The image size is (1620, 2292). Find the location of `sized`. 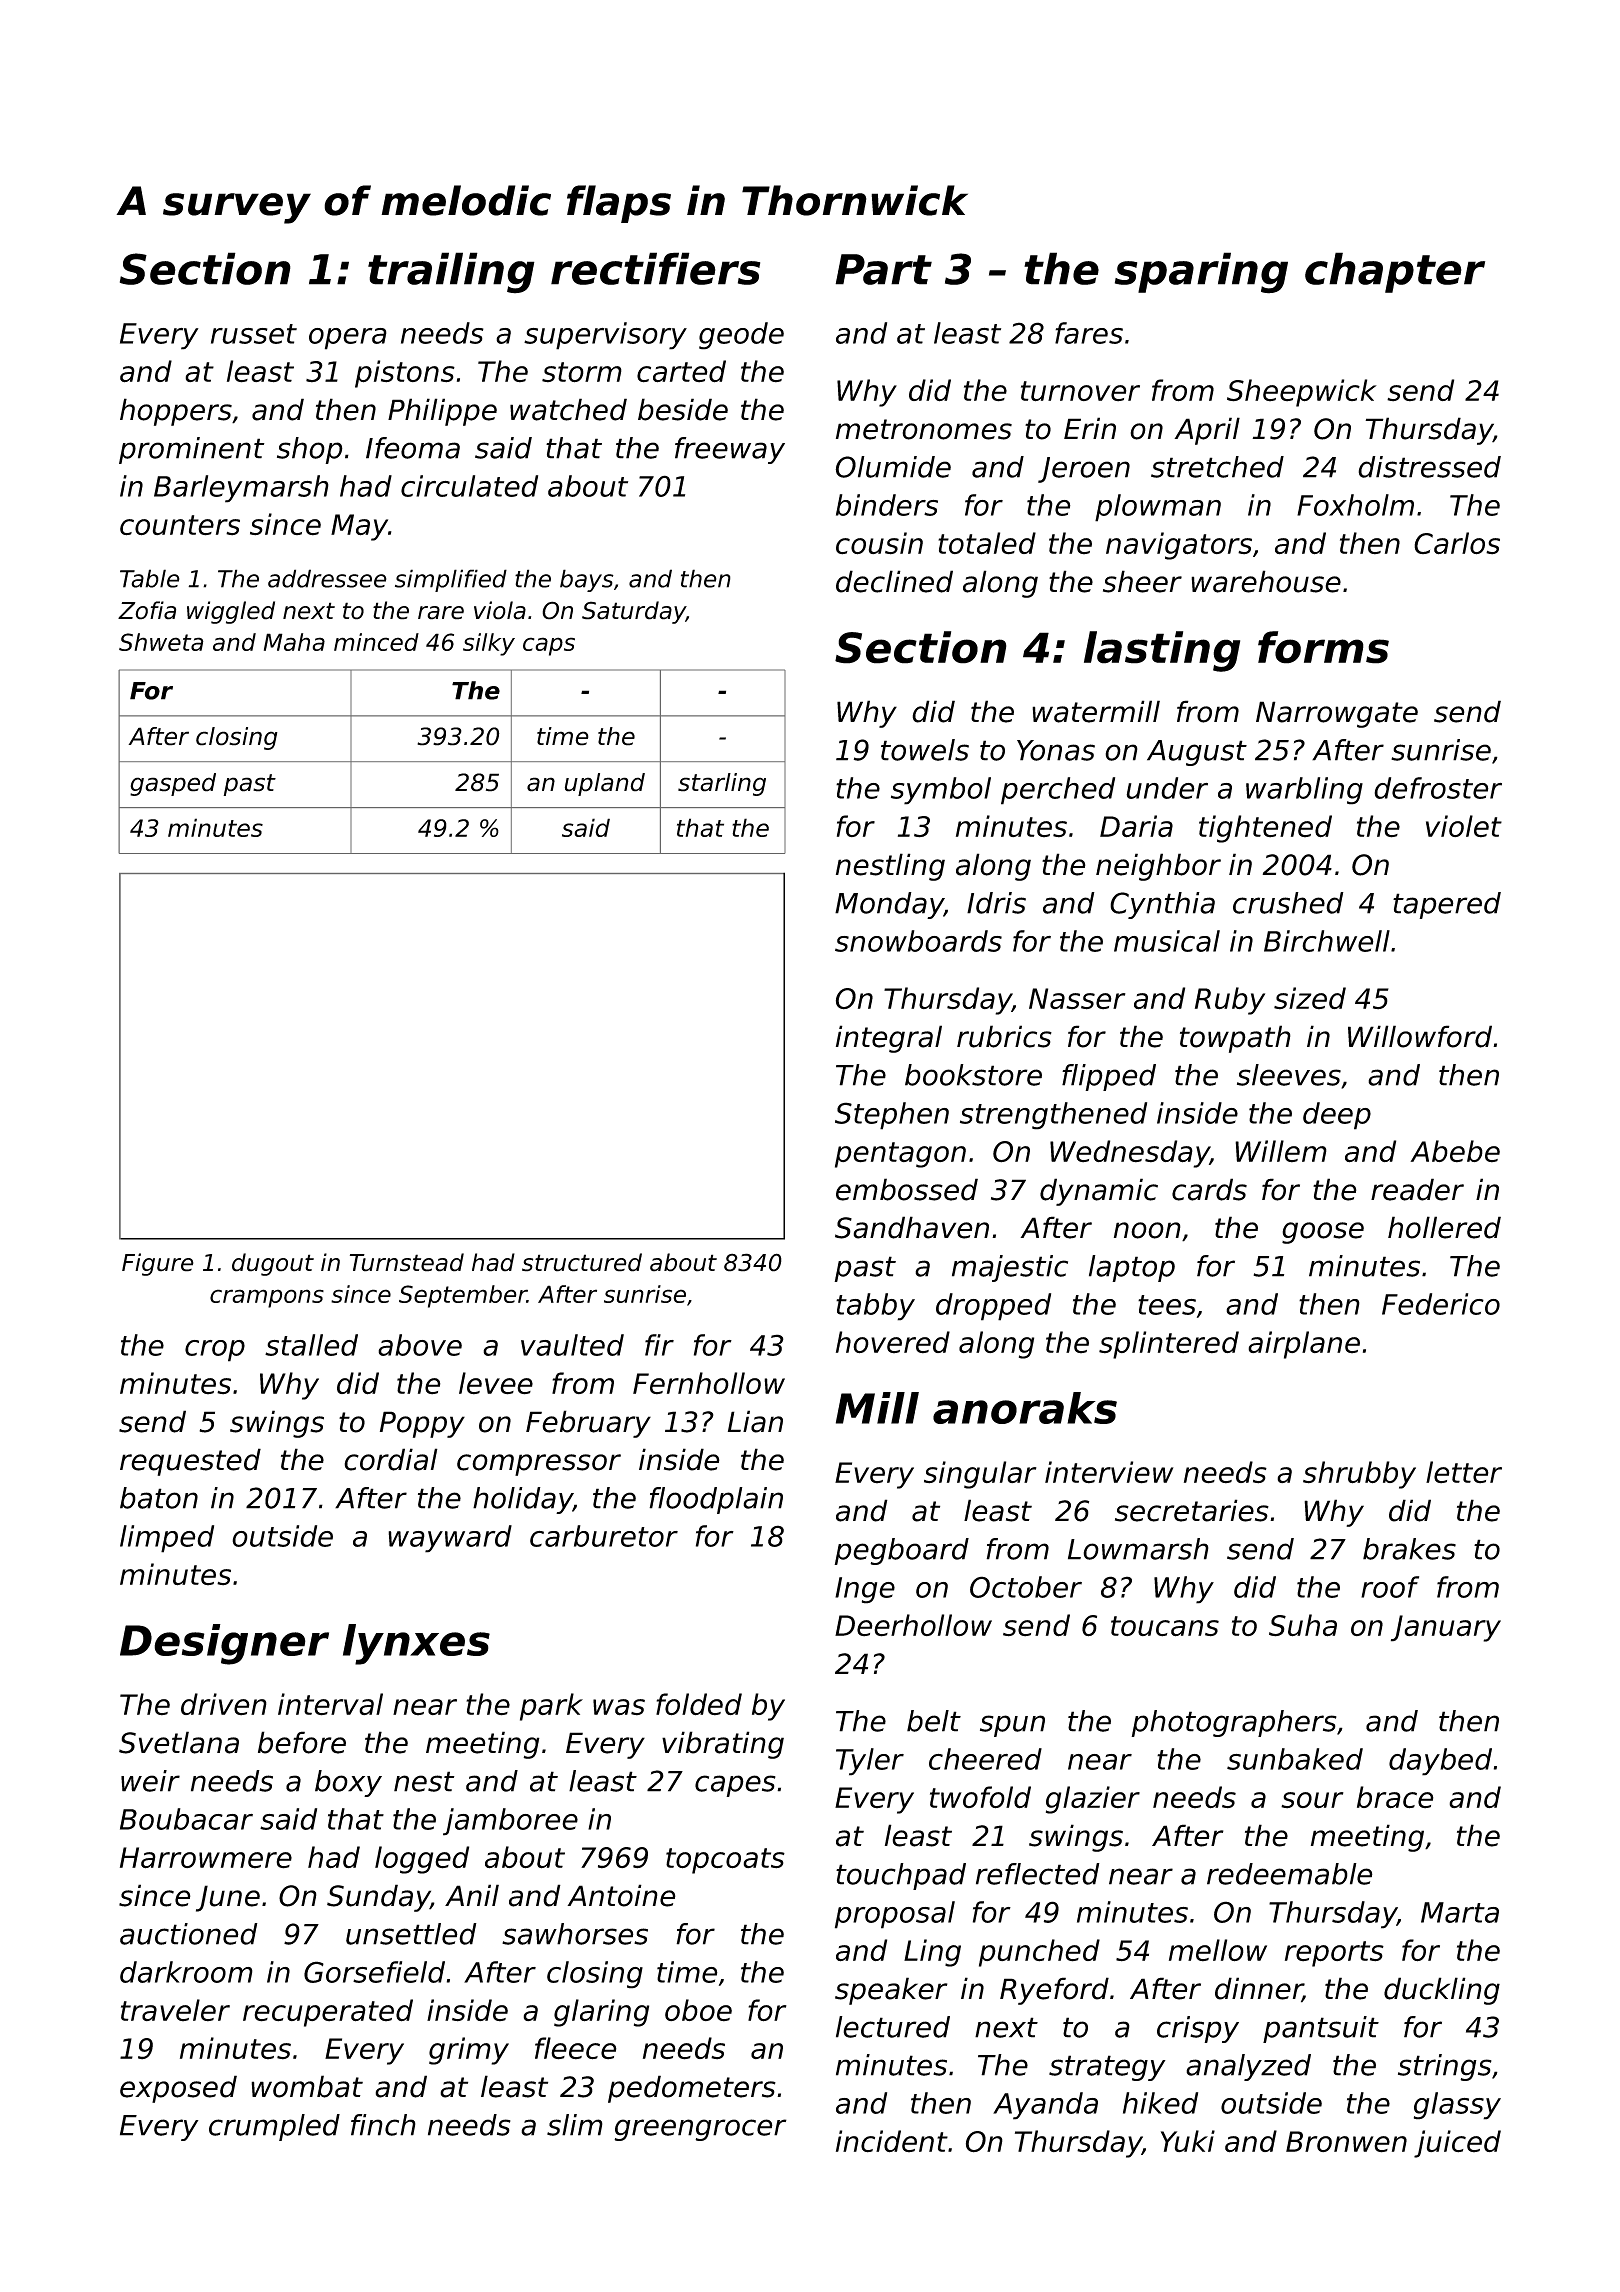

sized is located at coordinates (1310, 998).
